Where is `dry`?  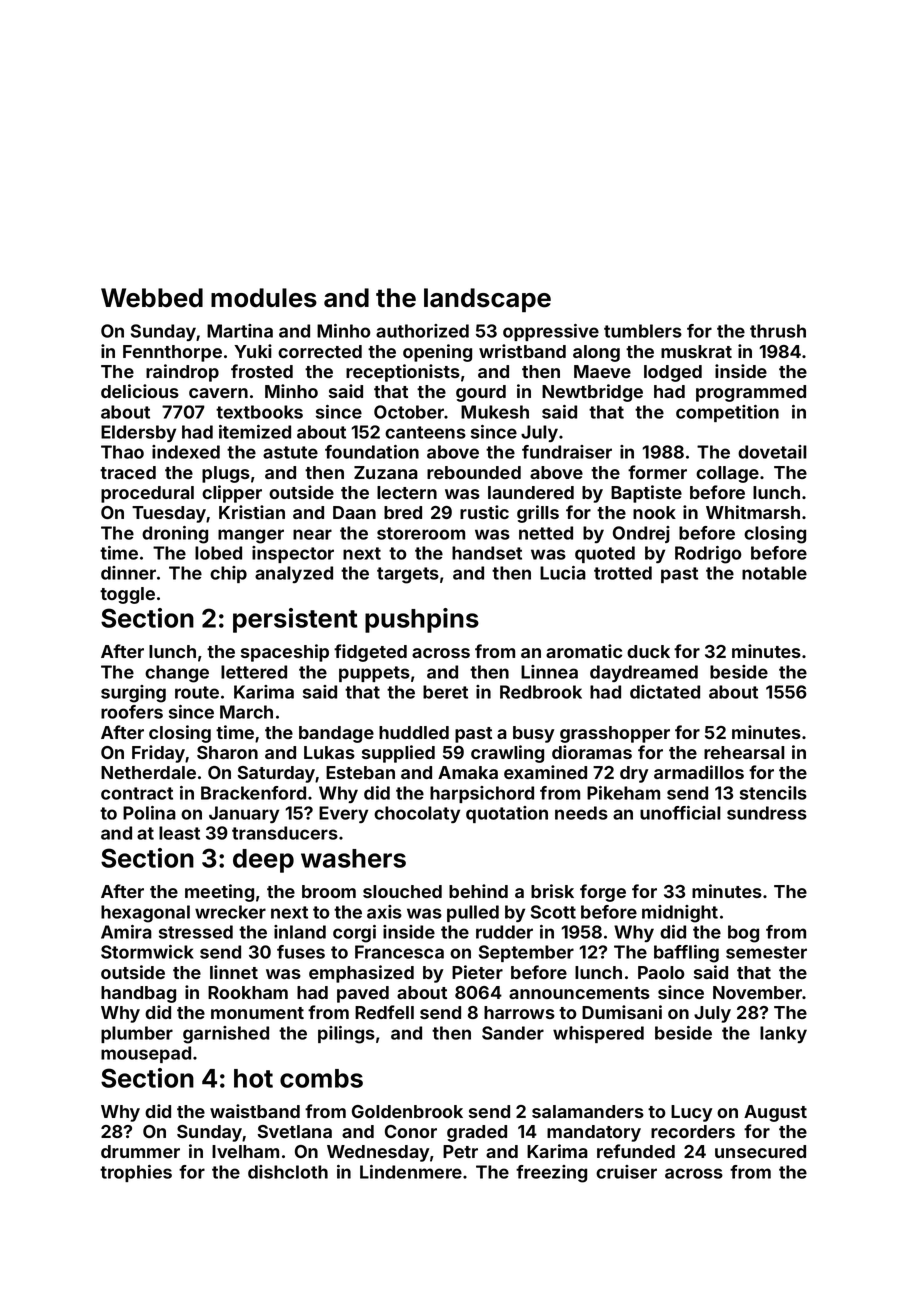 dry is located at coordinates (634, 774).
